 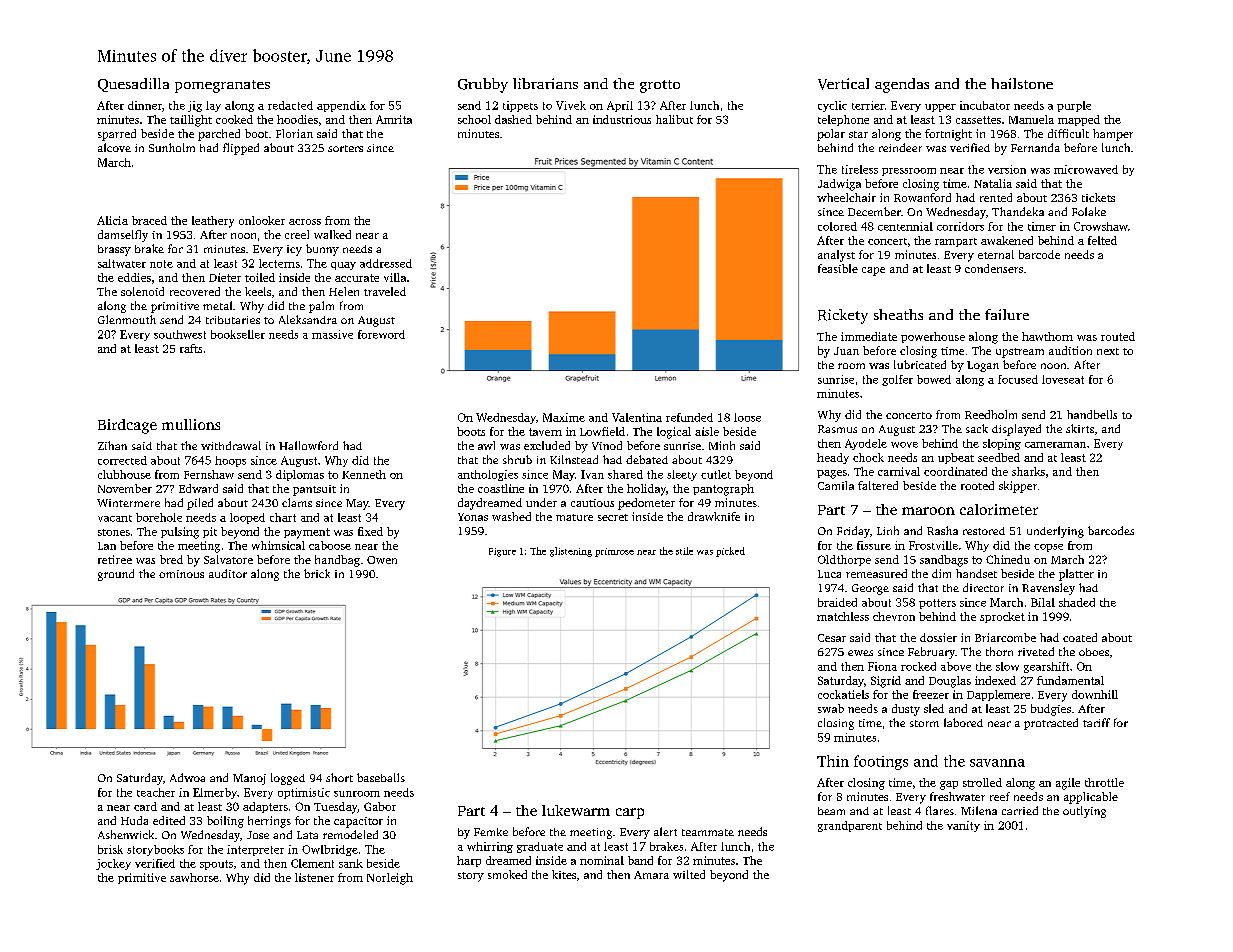 I want to click on Juan, so click(x=846, y=351).
